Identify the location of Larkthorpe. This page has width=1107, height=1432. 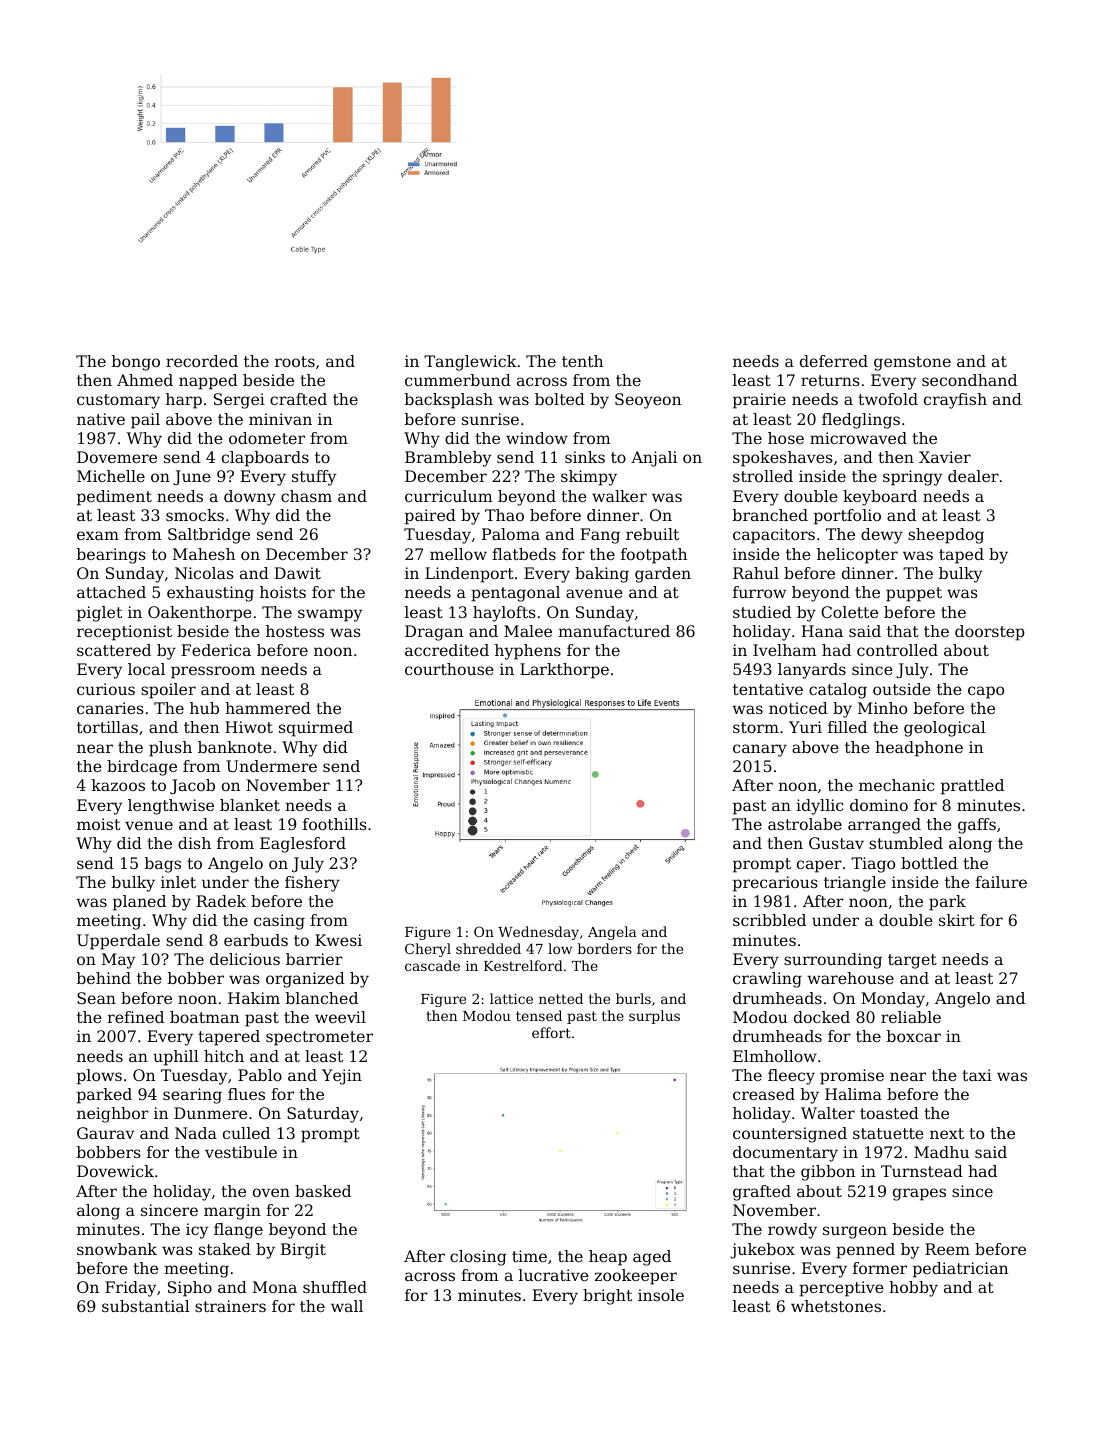
(564, 671).
